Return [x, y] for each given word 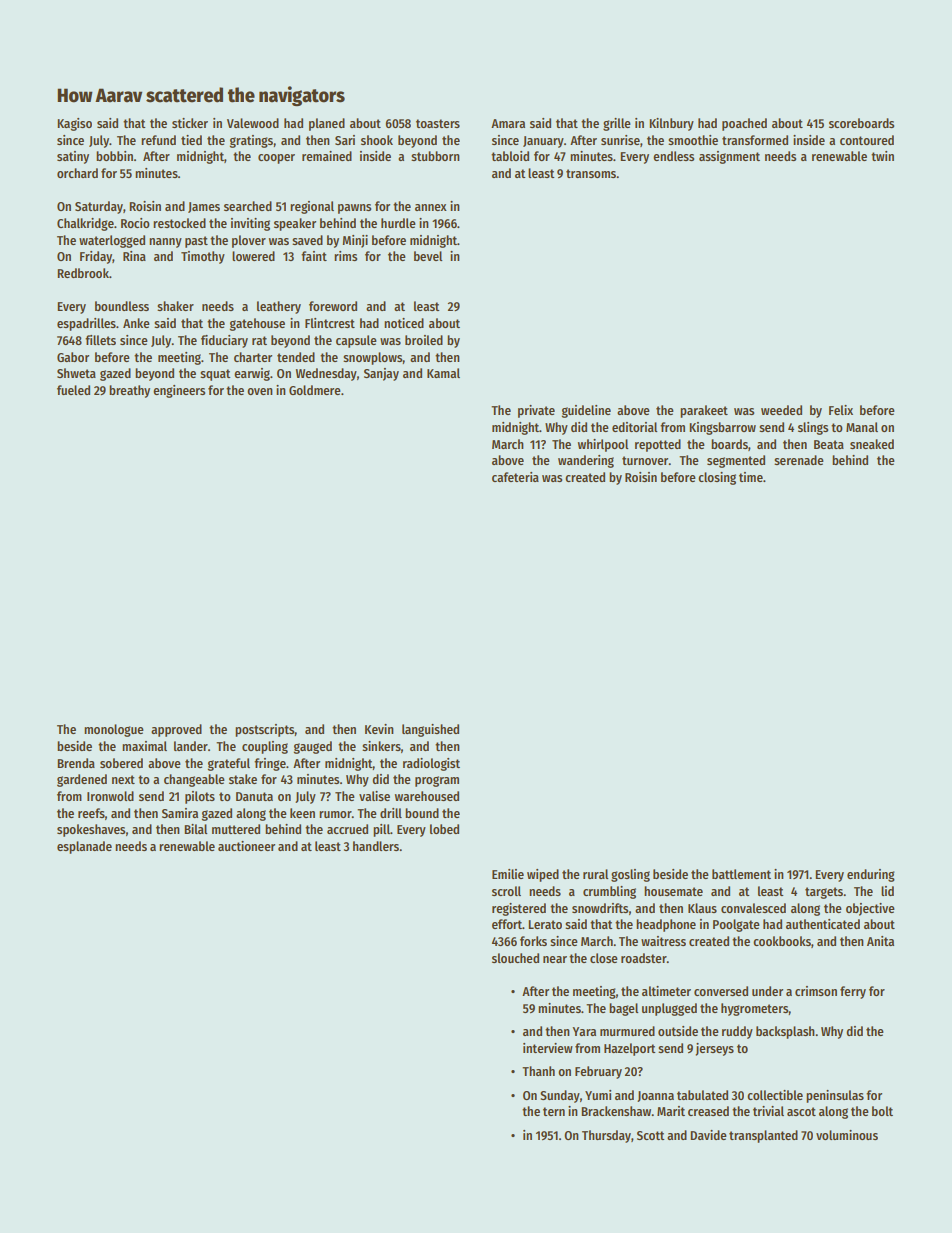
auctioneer [246, 846]
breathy [129, 391]
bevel [428, 256]
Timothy [203, 257]
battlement [741, 874]
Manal [862, 427]
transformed [755, 140]
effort [507, 924]
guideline [586, 411]
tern [554, 1111]
